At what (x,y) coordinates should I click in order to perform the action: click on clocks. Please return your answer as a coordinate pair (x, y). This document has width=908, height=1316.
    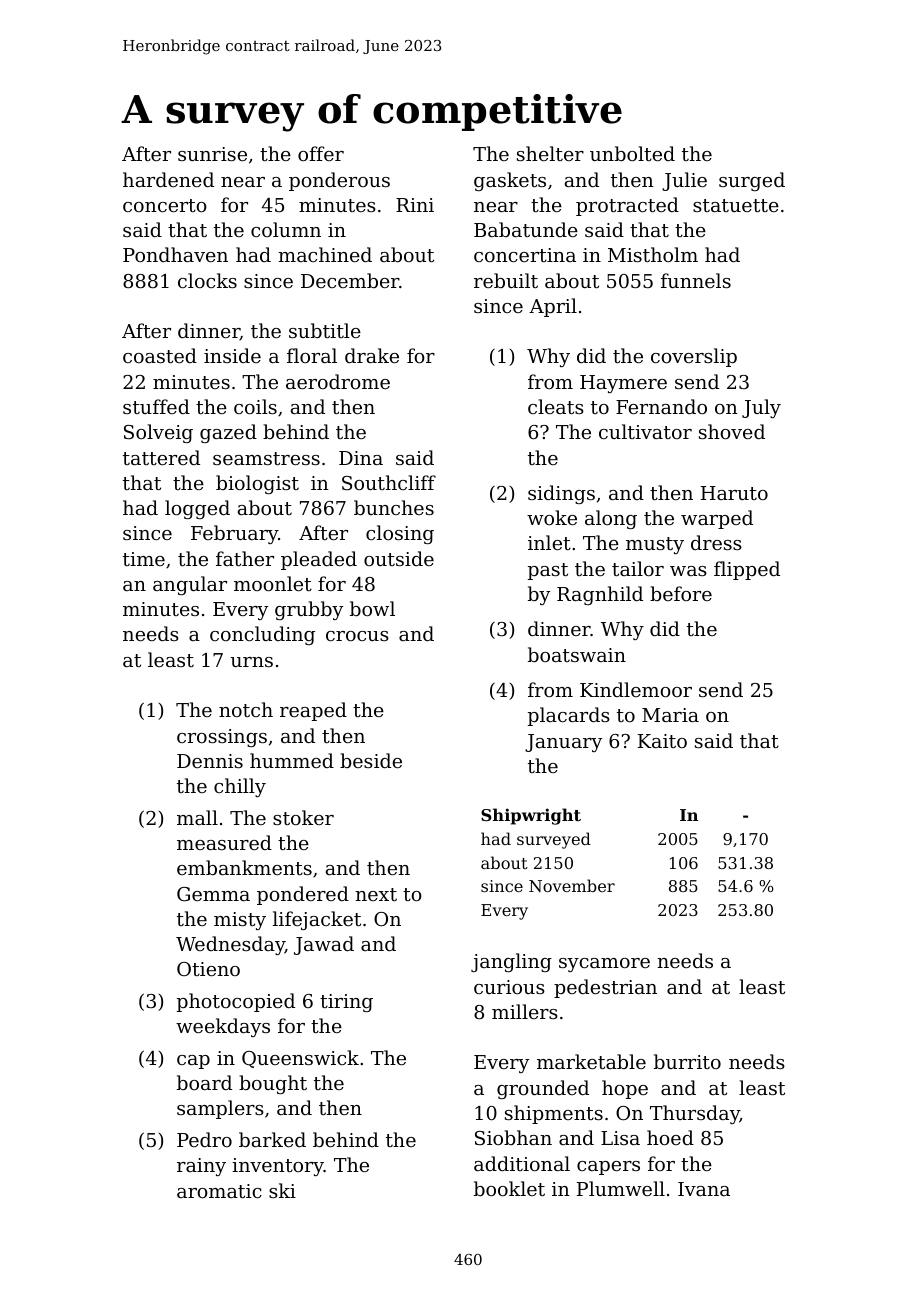
    Looking at the image, I should click on (207, 280).
